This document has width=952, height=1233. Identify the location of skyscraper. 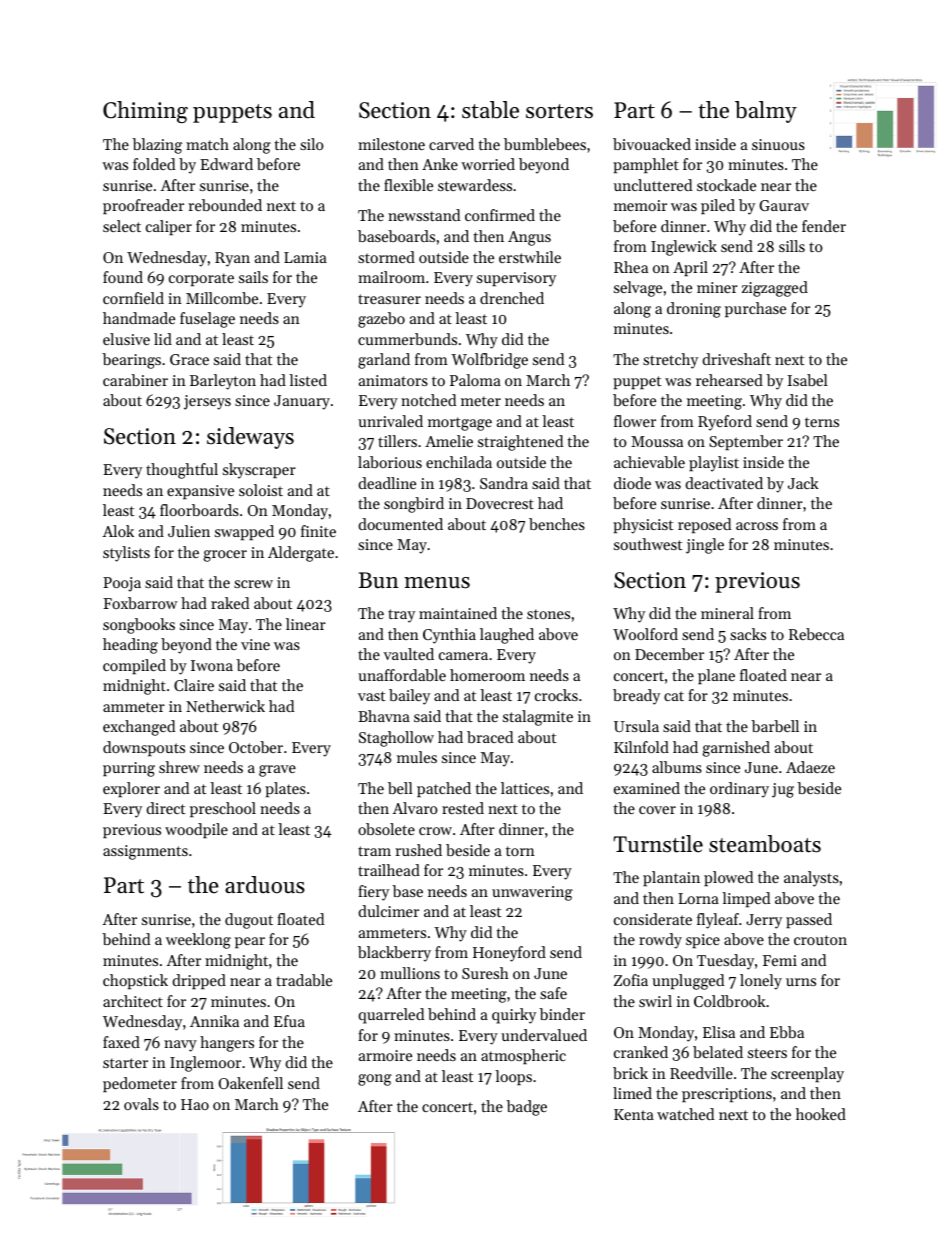
(259, 471).
